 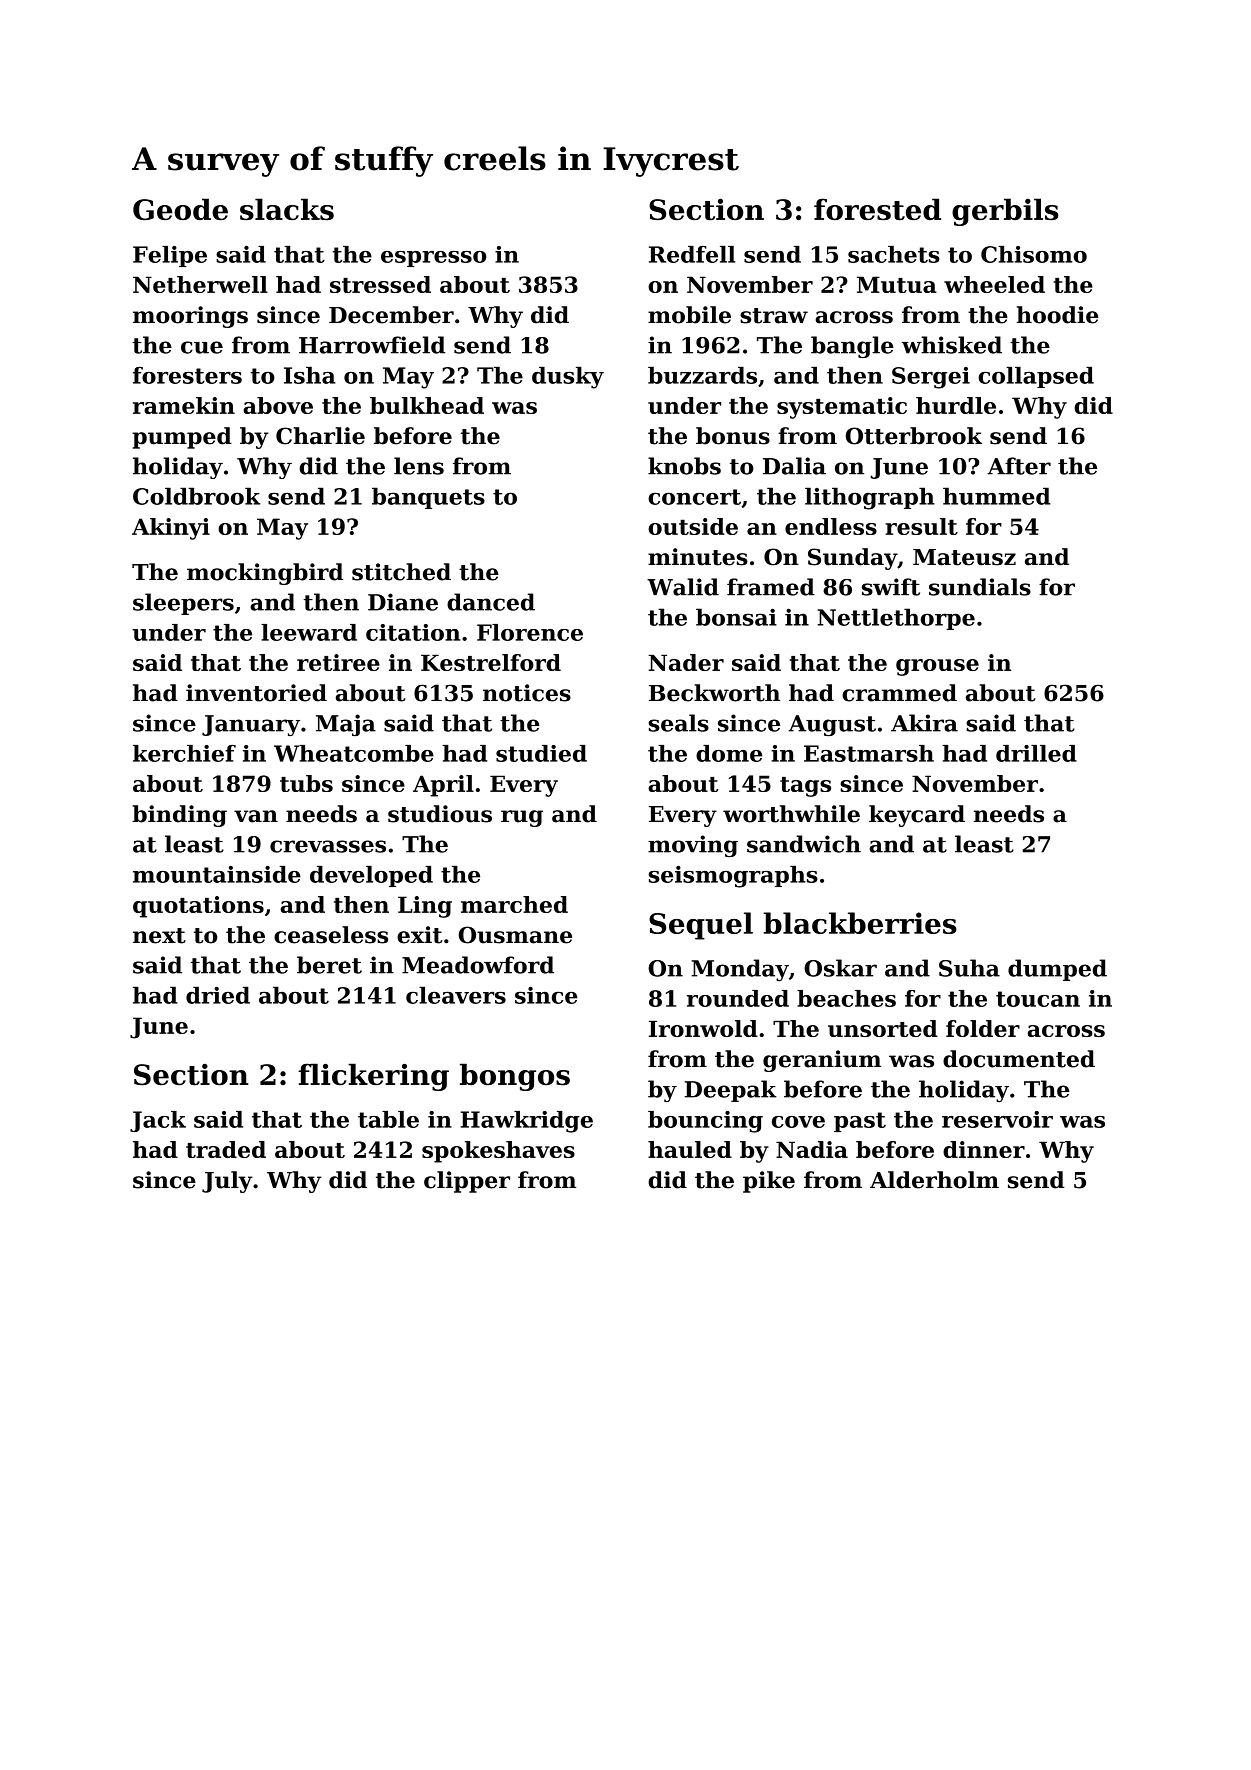 What do you see at coordinates (694, 497) in the screenshot?
I see `concert` at bounding box center [694, 497].
